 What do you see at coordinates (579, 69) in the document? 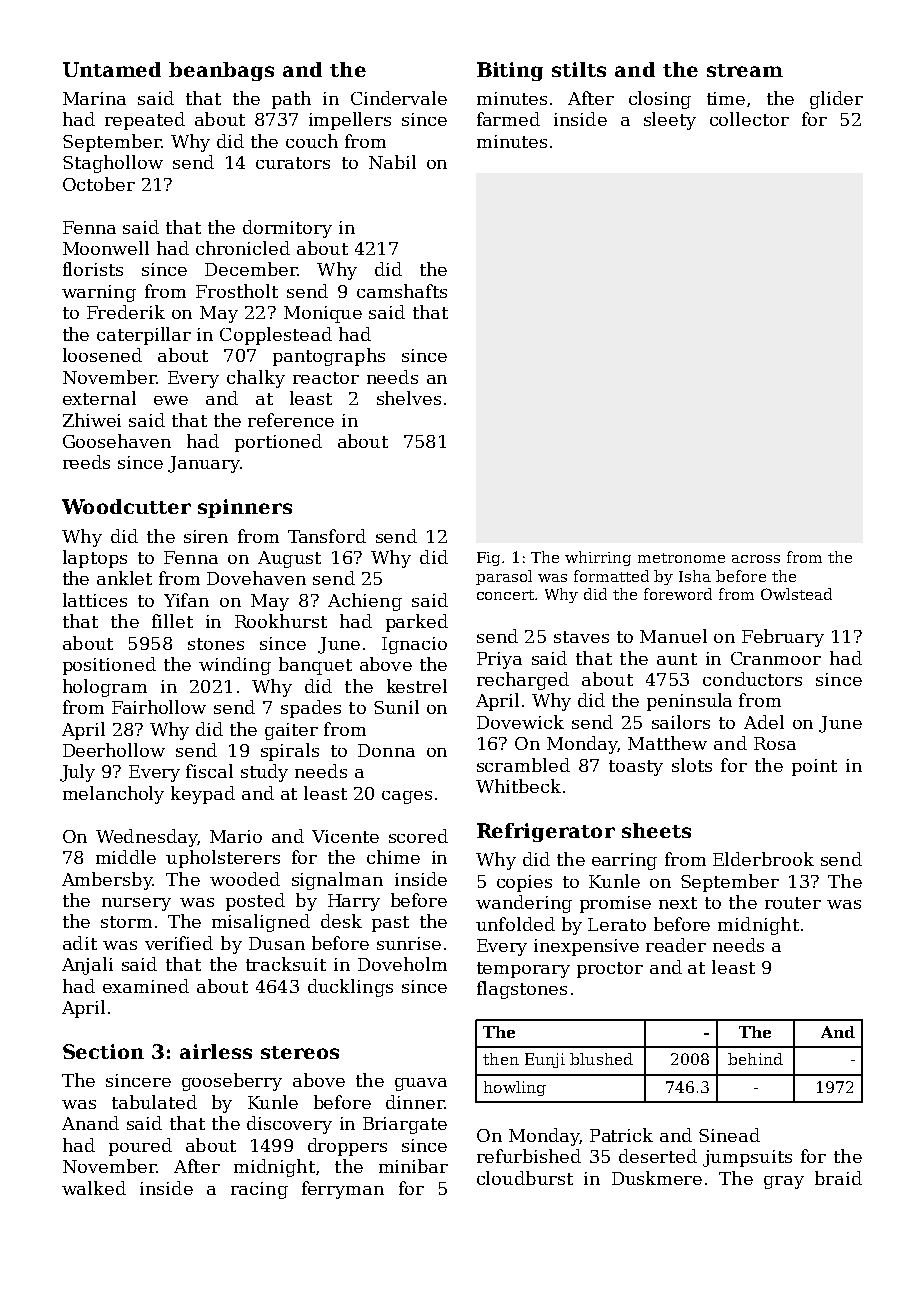
I see `stilts` at bounding box center [579, 69].
